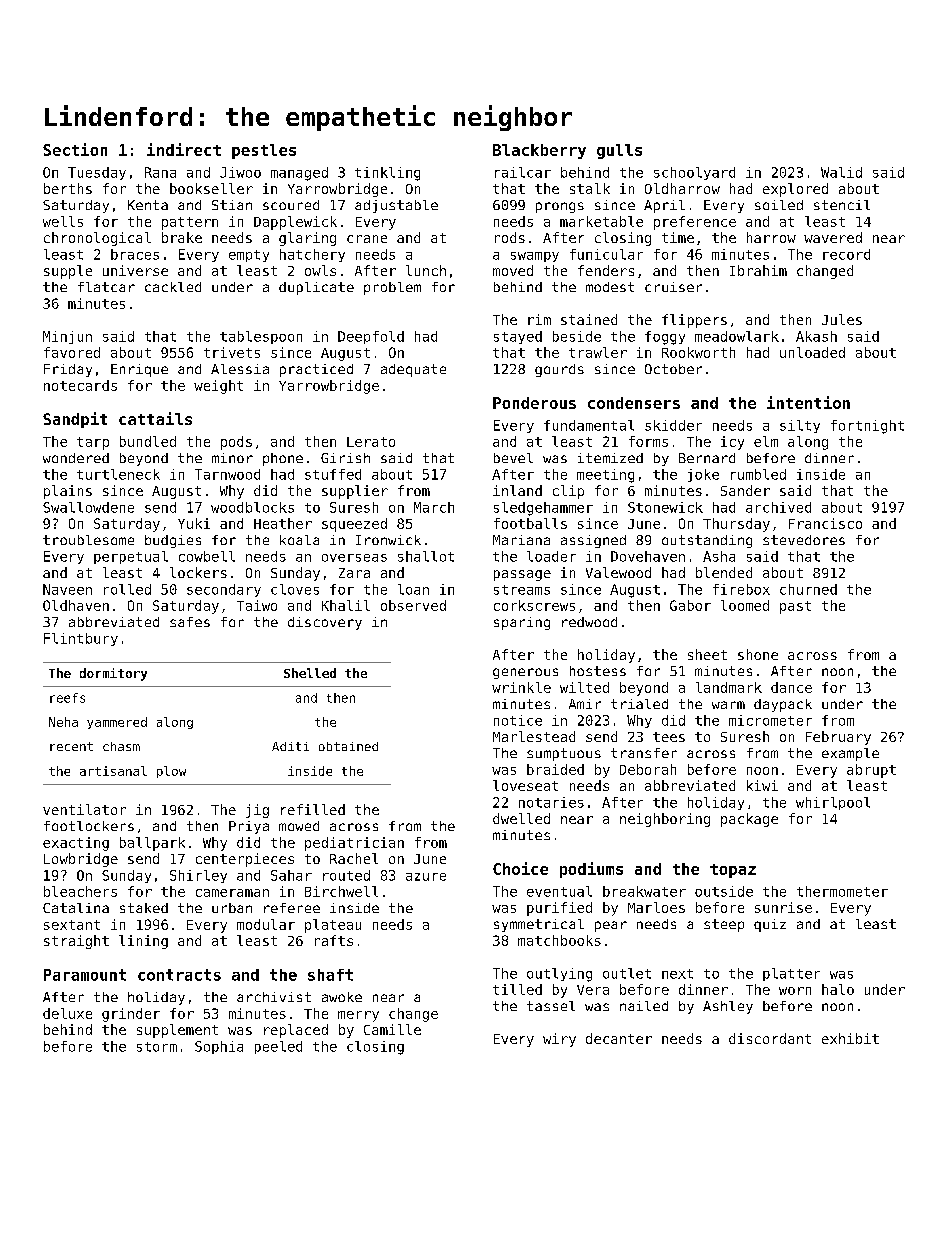  I want to click on wiry, so click(559, 1040).
